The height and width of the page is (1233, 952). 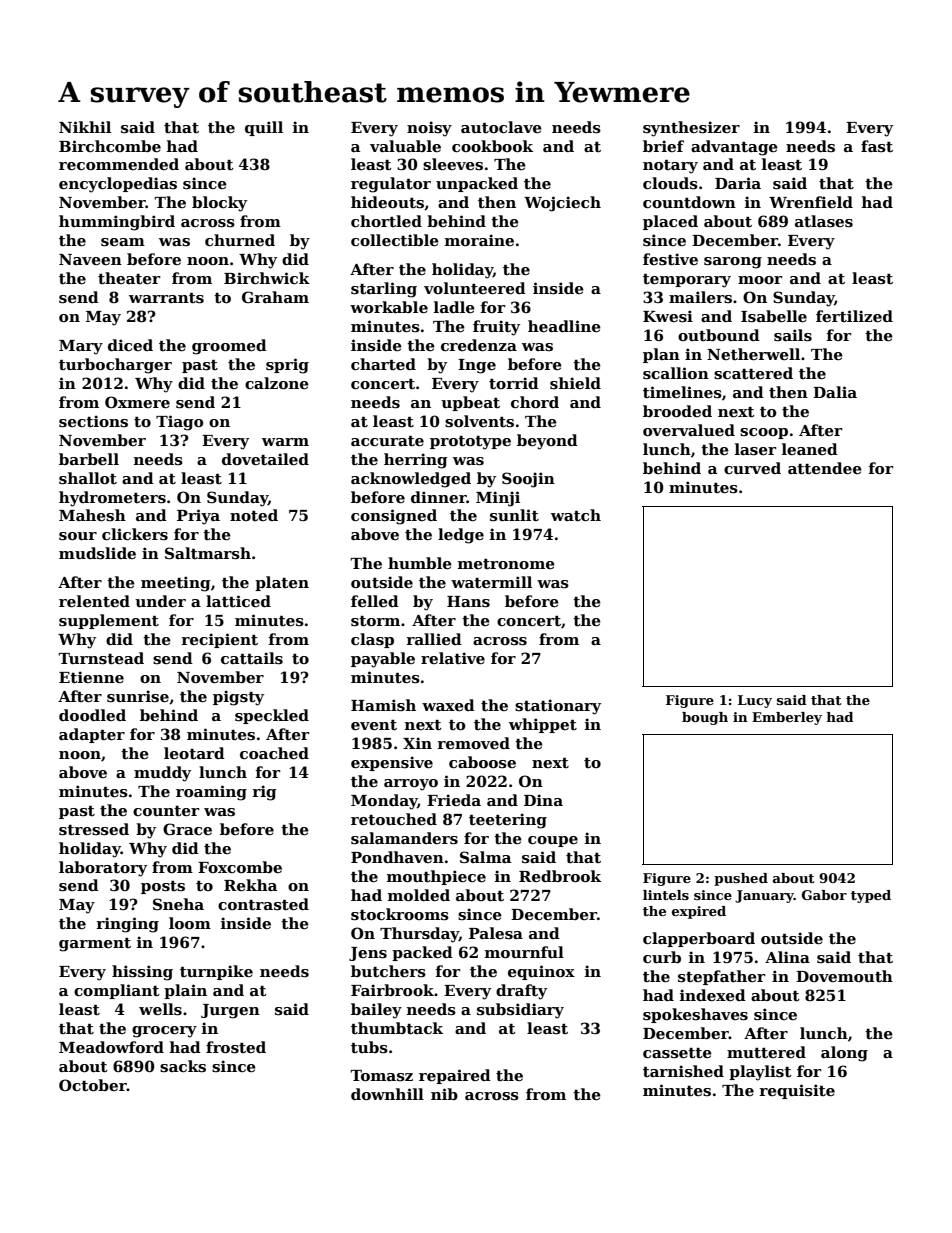 What do you see at coordinates (755, 701) in the page?
I see `Lucy` at bounding box center [755, 701].
